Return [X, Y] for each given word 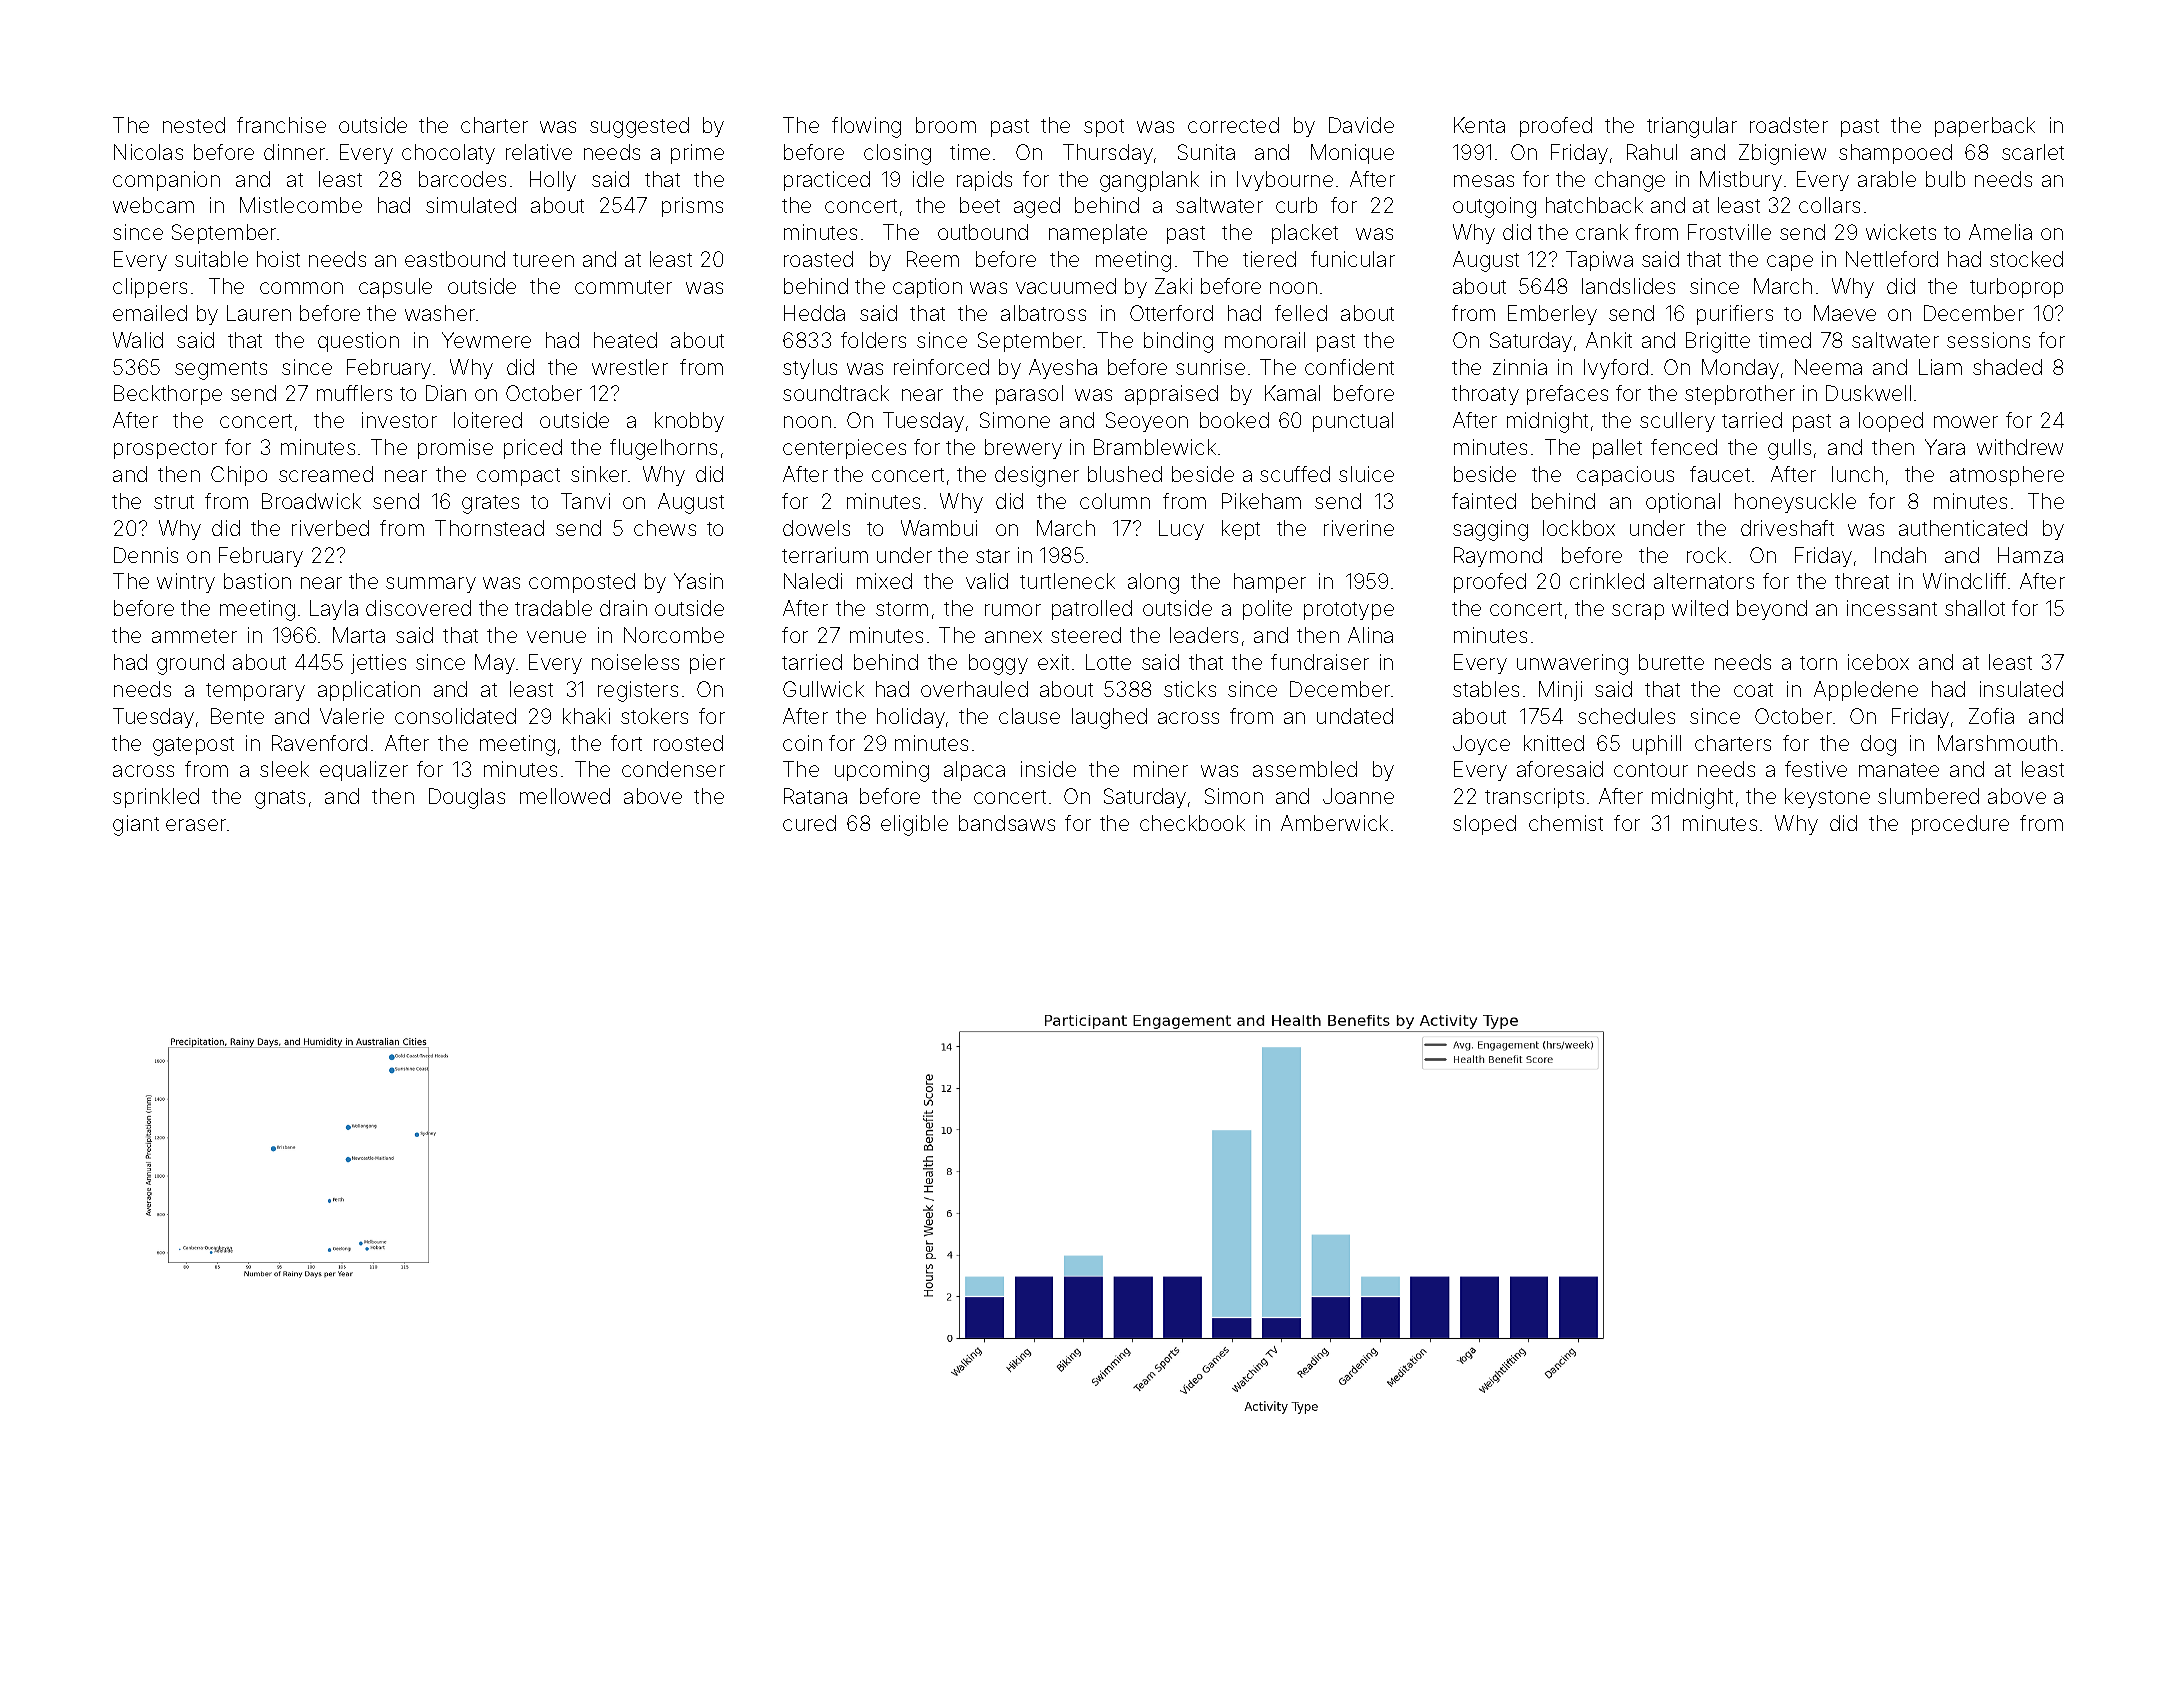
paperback [1985, 127]
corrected [1233, 125]
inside [1048, 769]
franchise [281, 125]
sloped [1484, 825]
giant [136, 825]
